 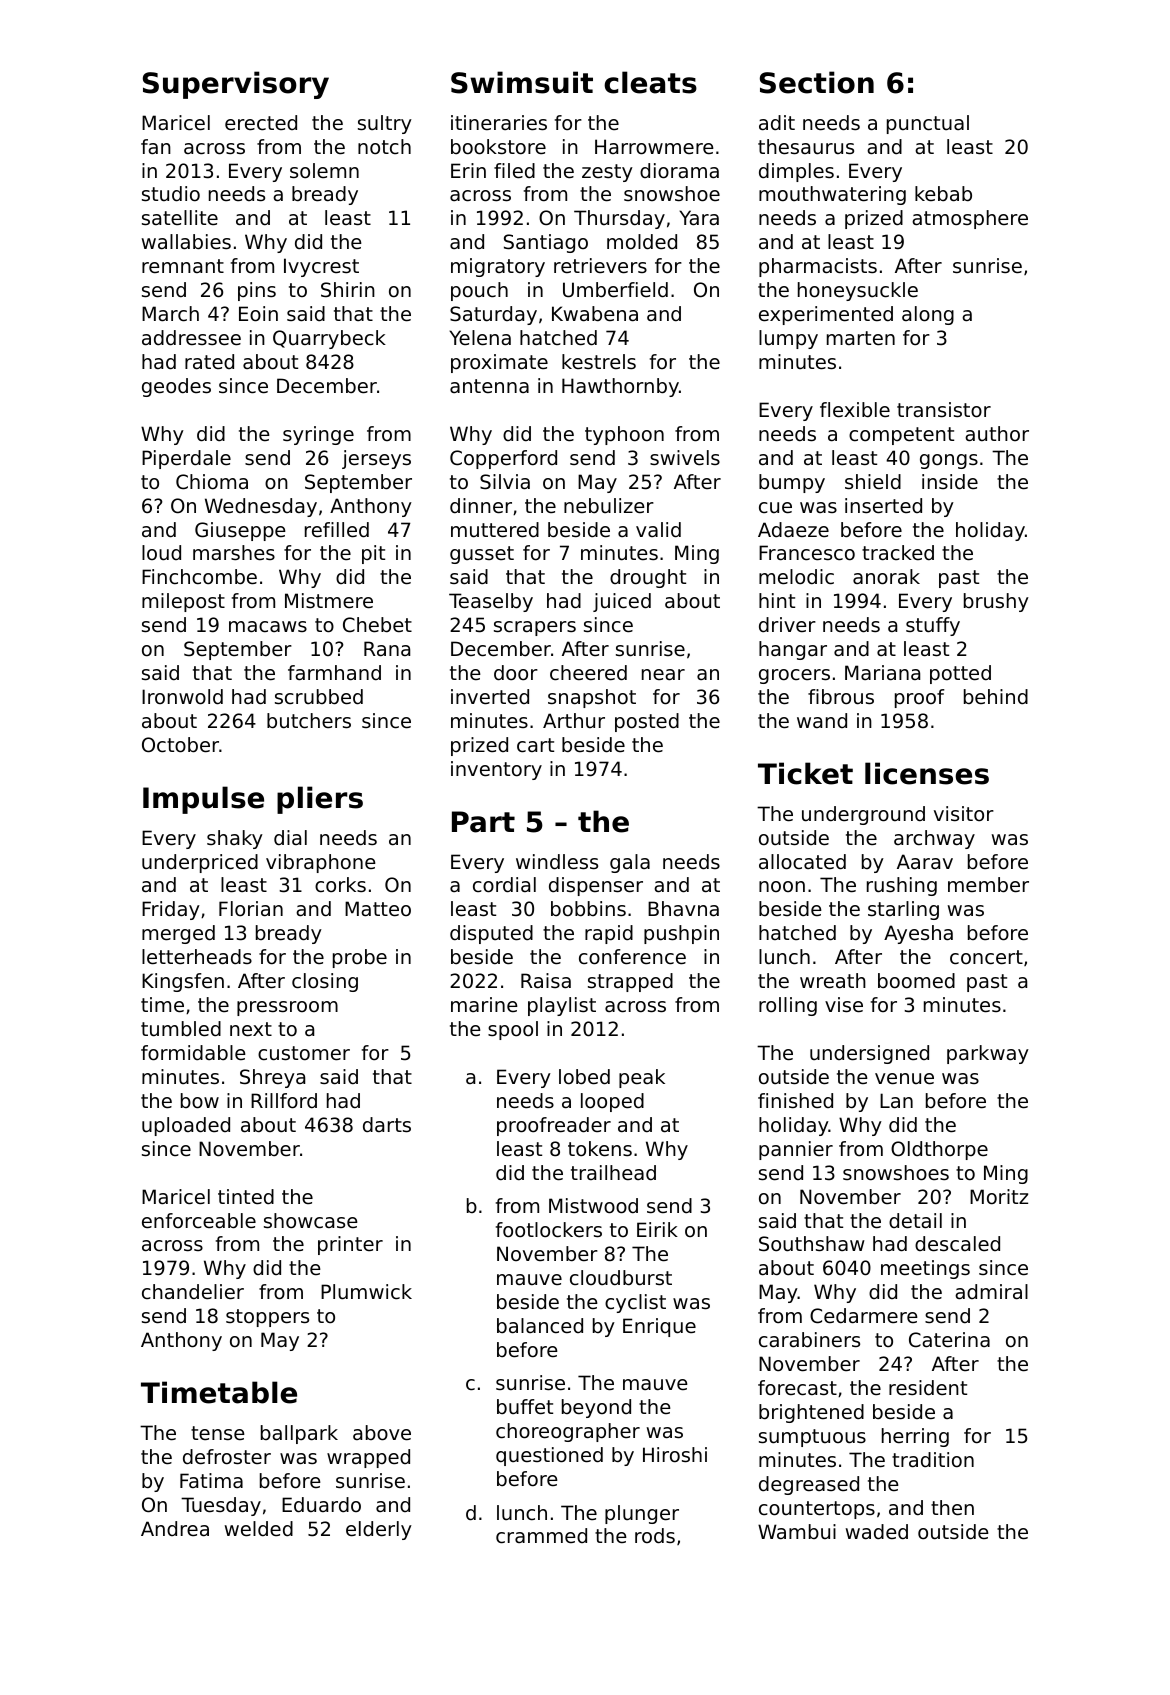 What do you see at coordinates (928, 124) in the page?
I see `punctual` at bounding box center [928, 124].
